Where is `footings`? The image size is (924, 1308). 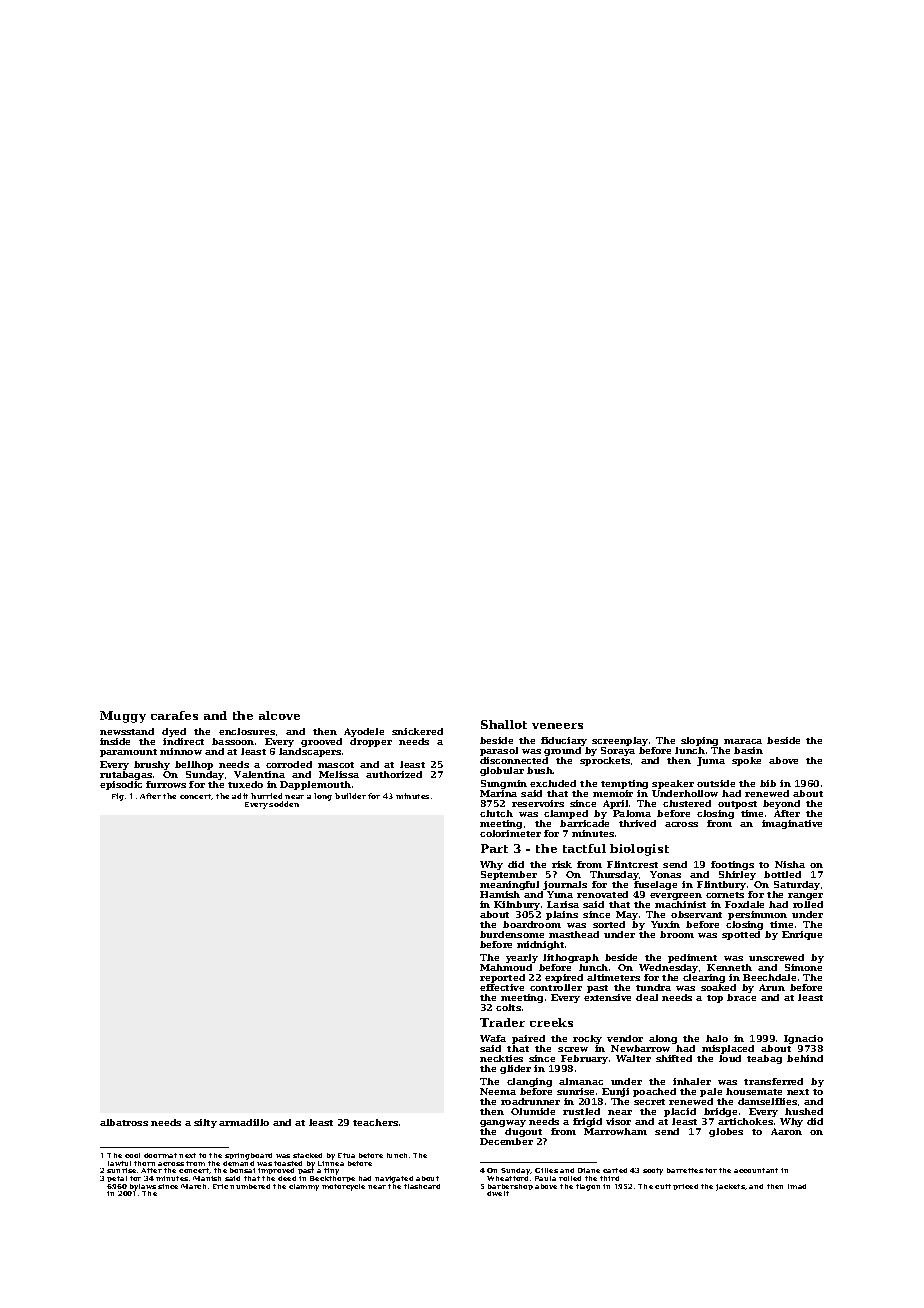 footings is located at coordinates (732, 865).
